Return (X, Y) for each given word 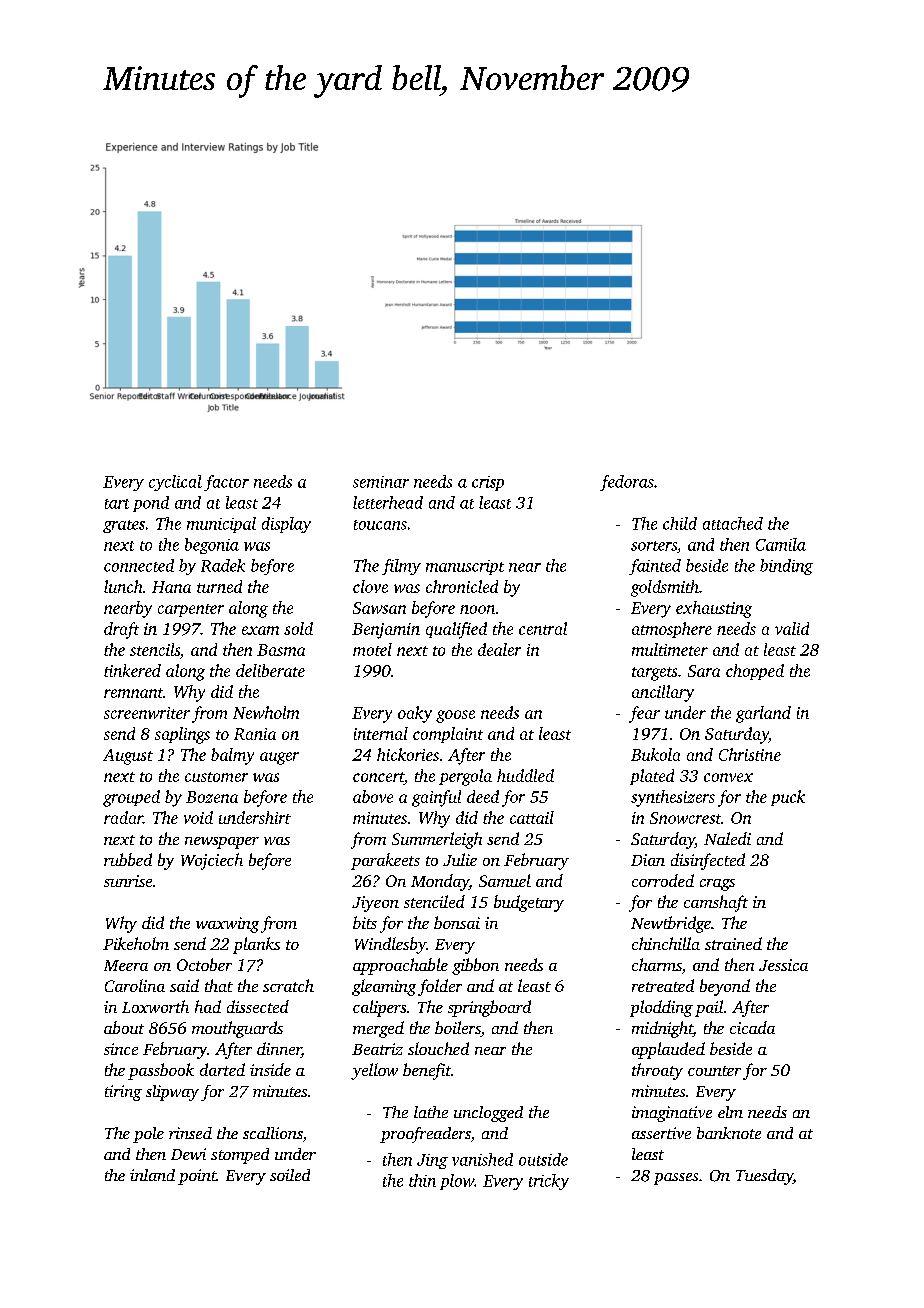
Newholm (266, 712)
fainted (655, 567)
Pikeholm (136, 943)
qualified (456, 630)
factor (226, 483)
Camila (781, 544)
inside (270, 1069)
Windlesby (390, 945)
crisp (488, 483)
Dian (648, 860)
